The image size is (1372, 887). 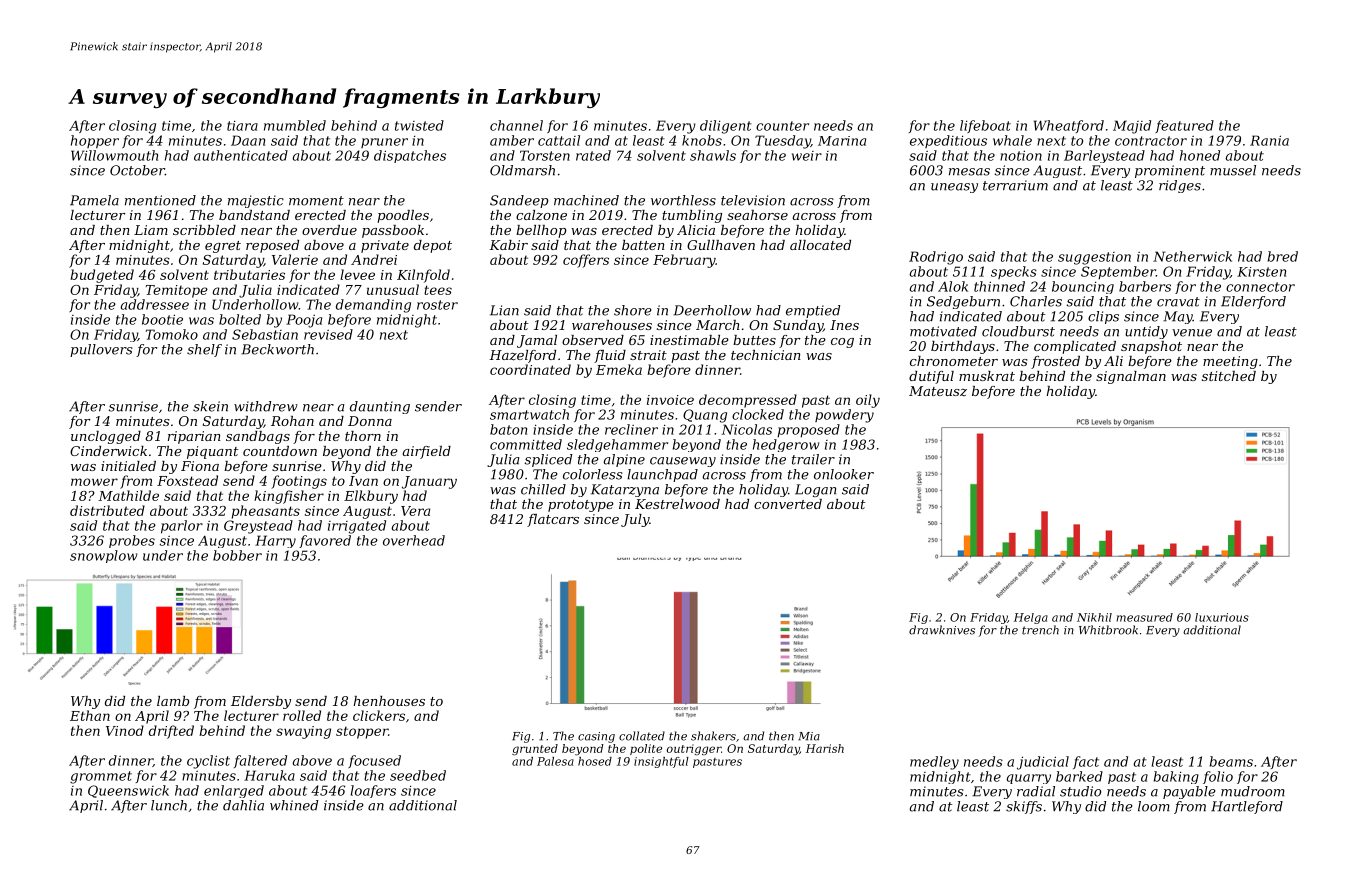 What do you see at coordinates (1247, 807) in the document?
I see `Hartleford` at bounding box center [1247, 807].
